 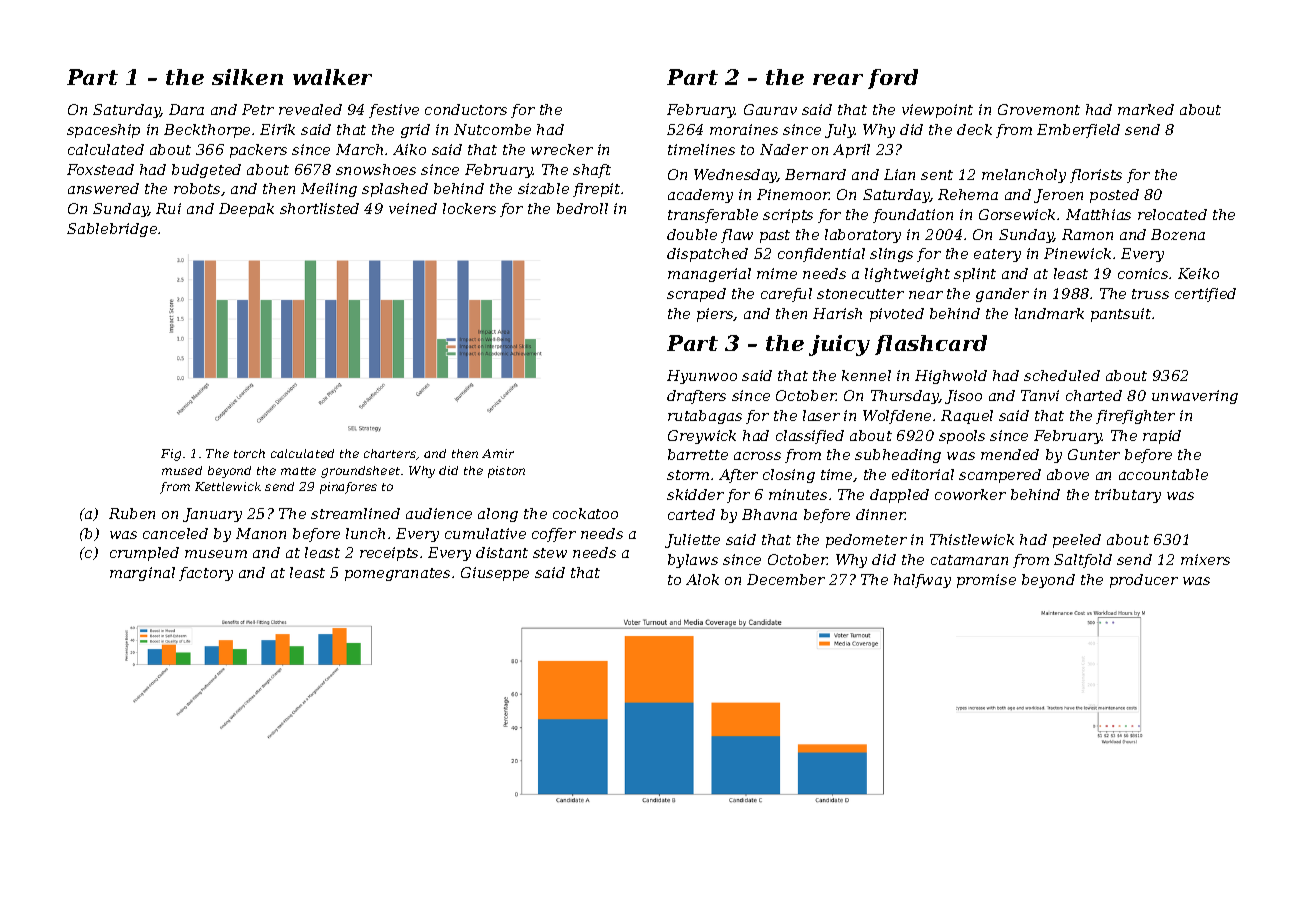 I want to click on wrecker, so click(x=562, y=149).
